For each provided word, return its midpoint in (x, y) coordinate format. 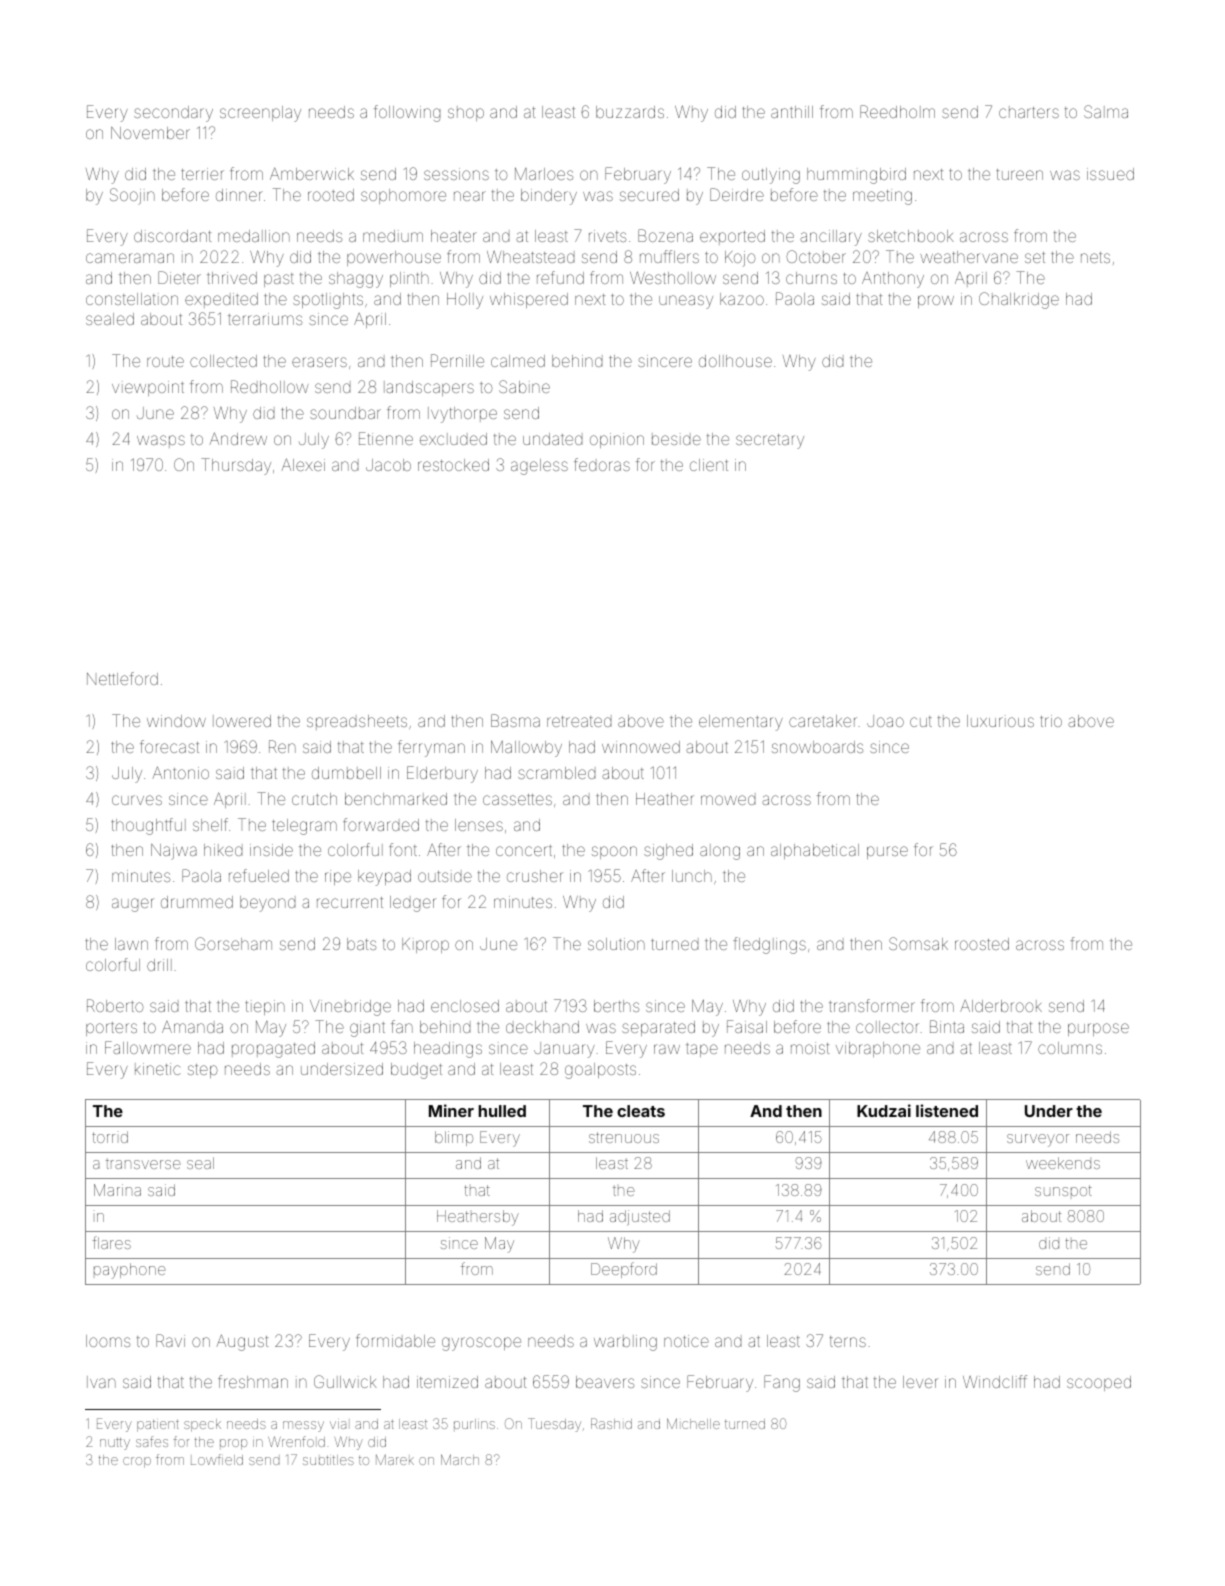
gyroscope (481, 1344)
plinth (409, 279)
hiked (223, 850)
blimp (454, 1138)
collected (223, 361)
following (407, 113)
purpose (1098, 1029)
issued (1110, 174)
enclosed (465, 1006)
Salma (1106, 111)
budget (416, 1071)
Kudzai (884, 1110)
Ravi (170, 1340)
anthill (792, 112)
